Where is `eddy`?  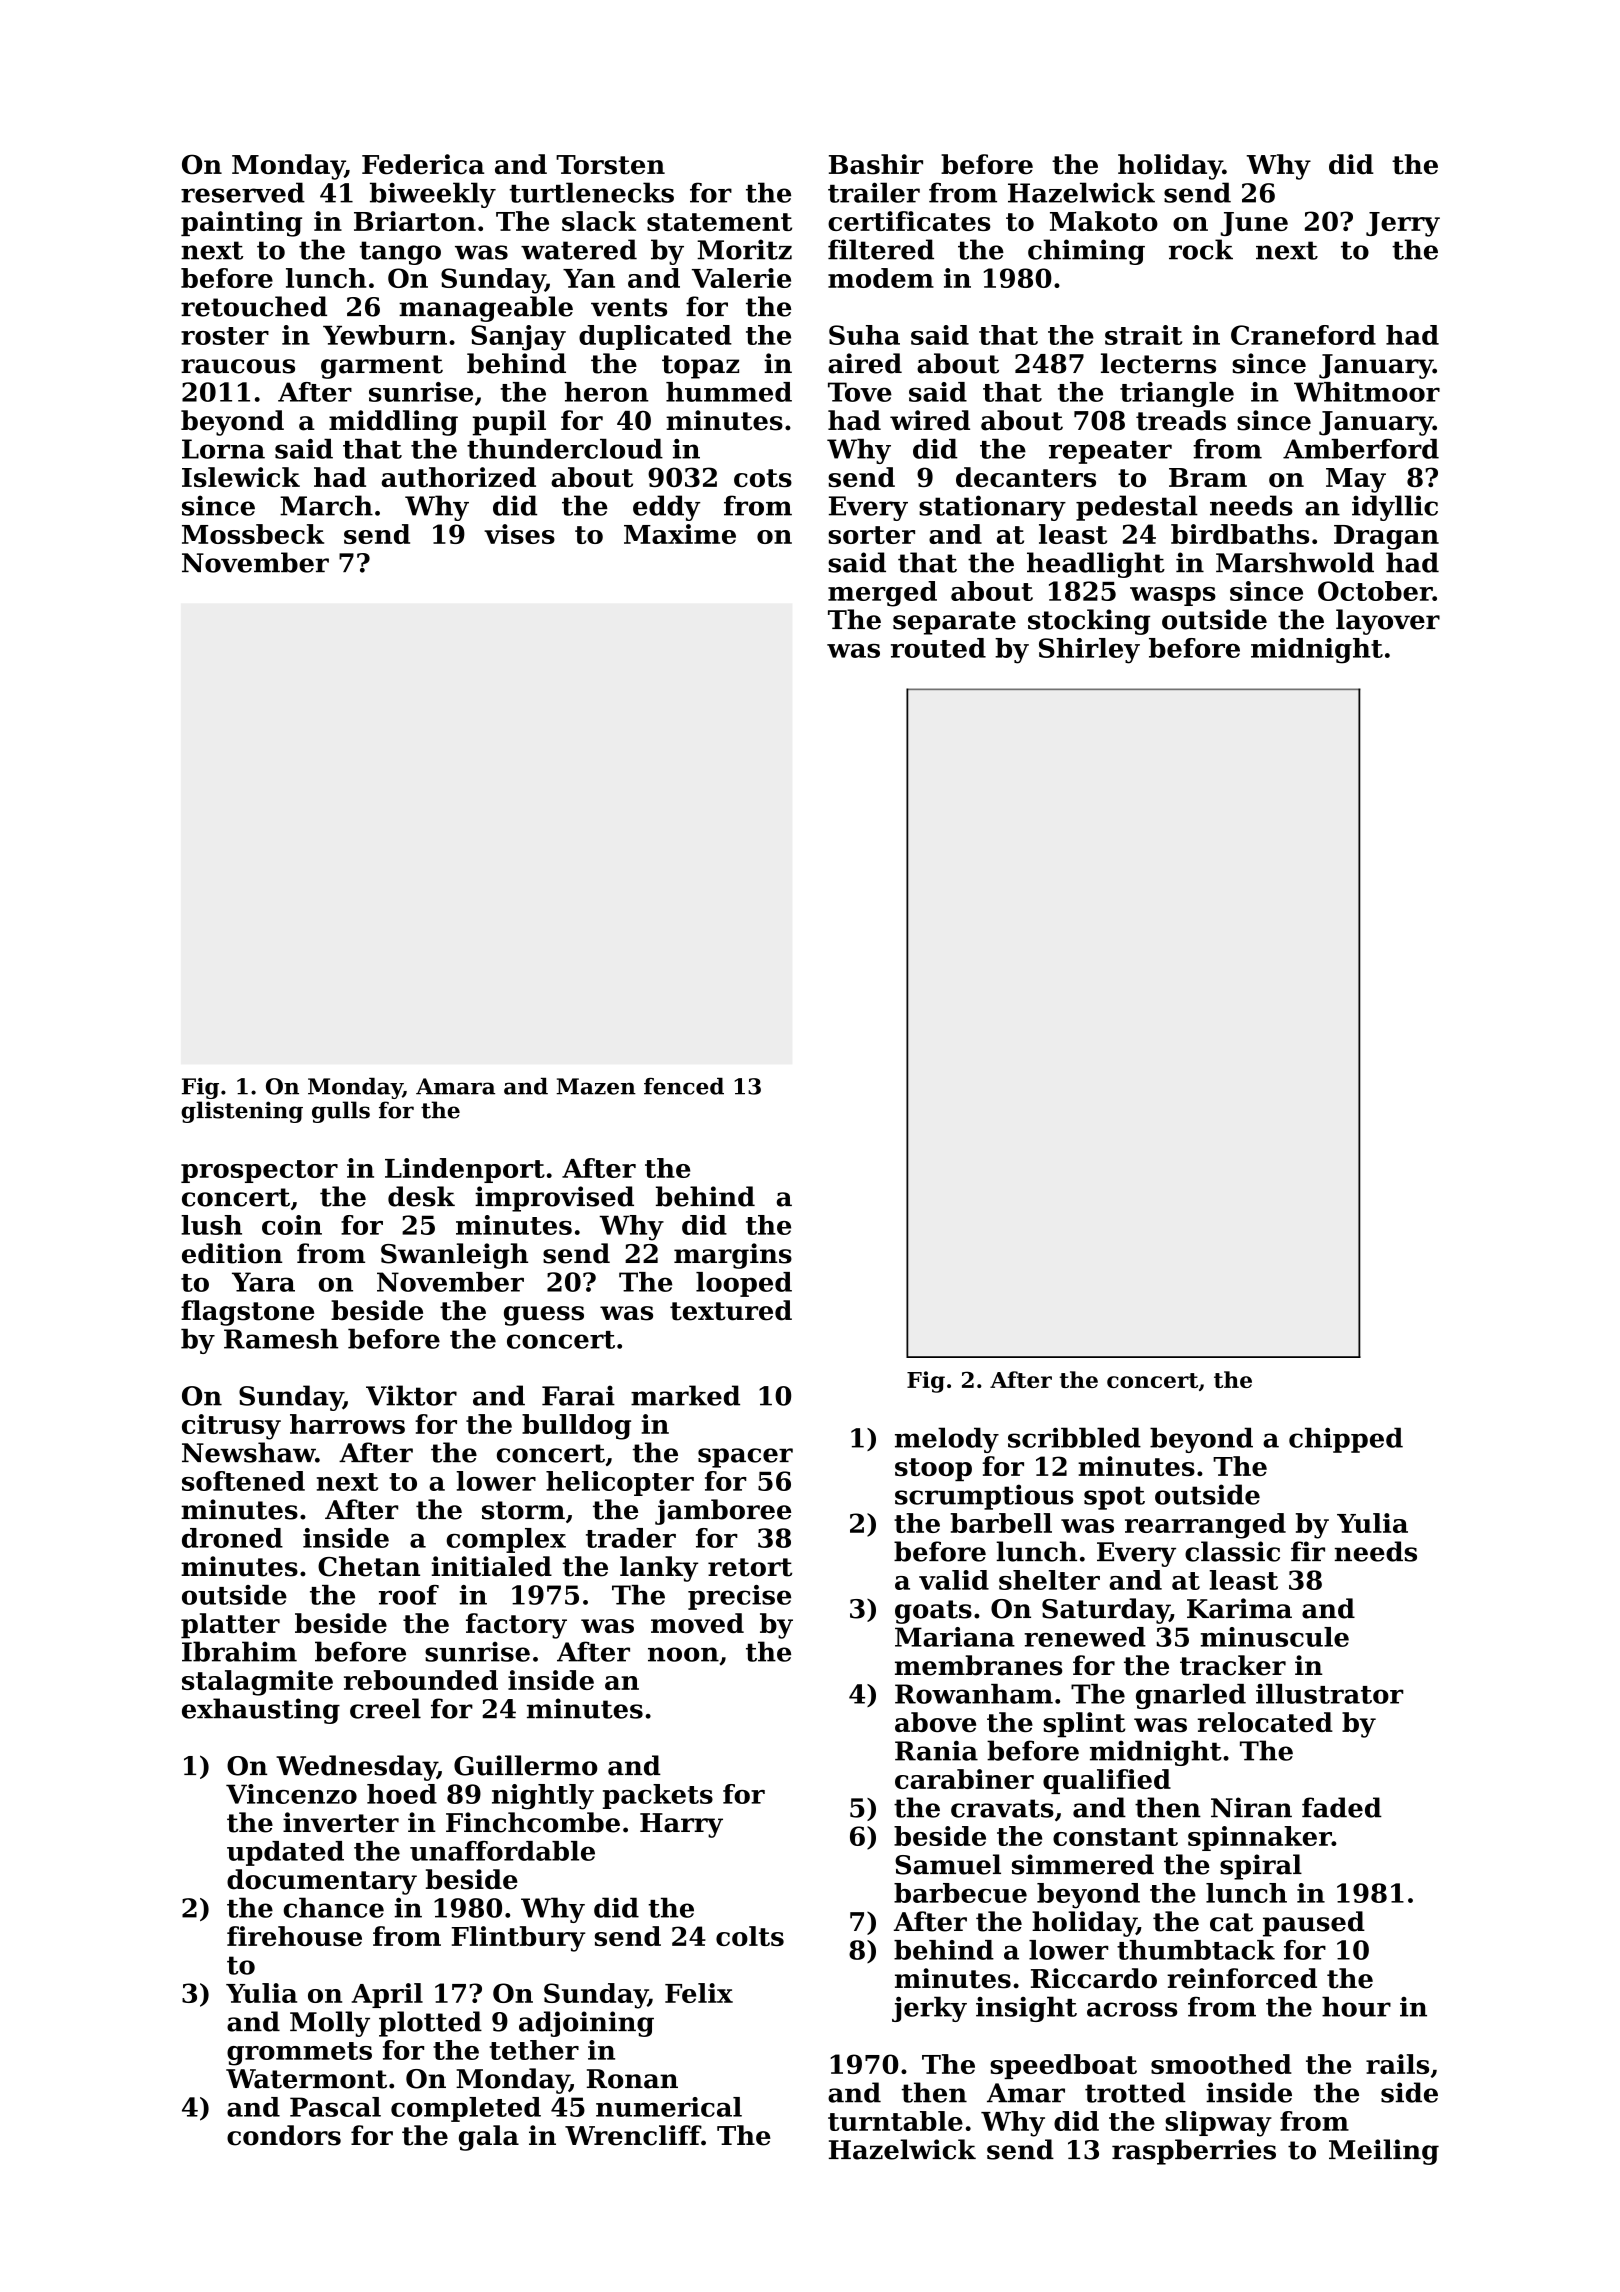 eddy is located at coordinates (666, 508).
